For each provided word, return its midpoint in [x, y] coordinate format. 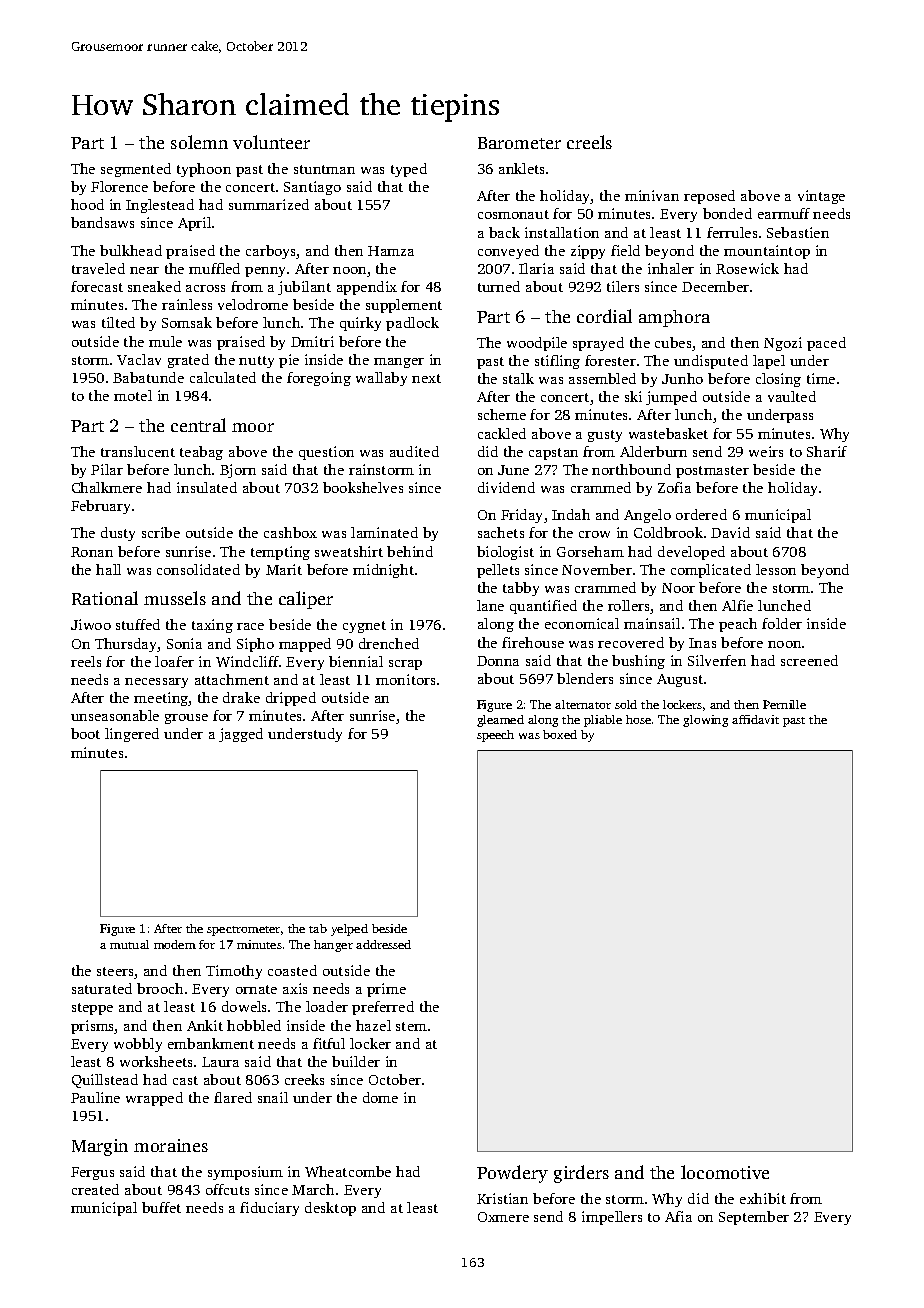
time [821, 378]
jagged [241, 735]
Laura [220, 1062]
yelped [349, 930]
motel [133, 395]
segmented [136, 170]
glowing [705, 721]
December [715, 286]
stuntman [324, 169]
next [426, 378]
